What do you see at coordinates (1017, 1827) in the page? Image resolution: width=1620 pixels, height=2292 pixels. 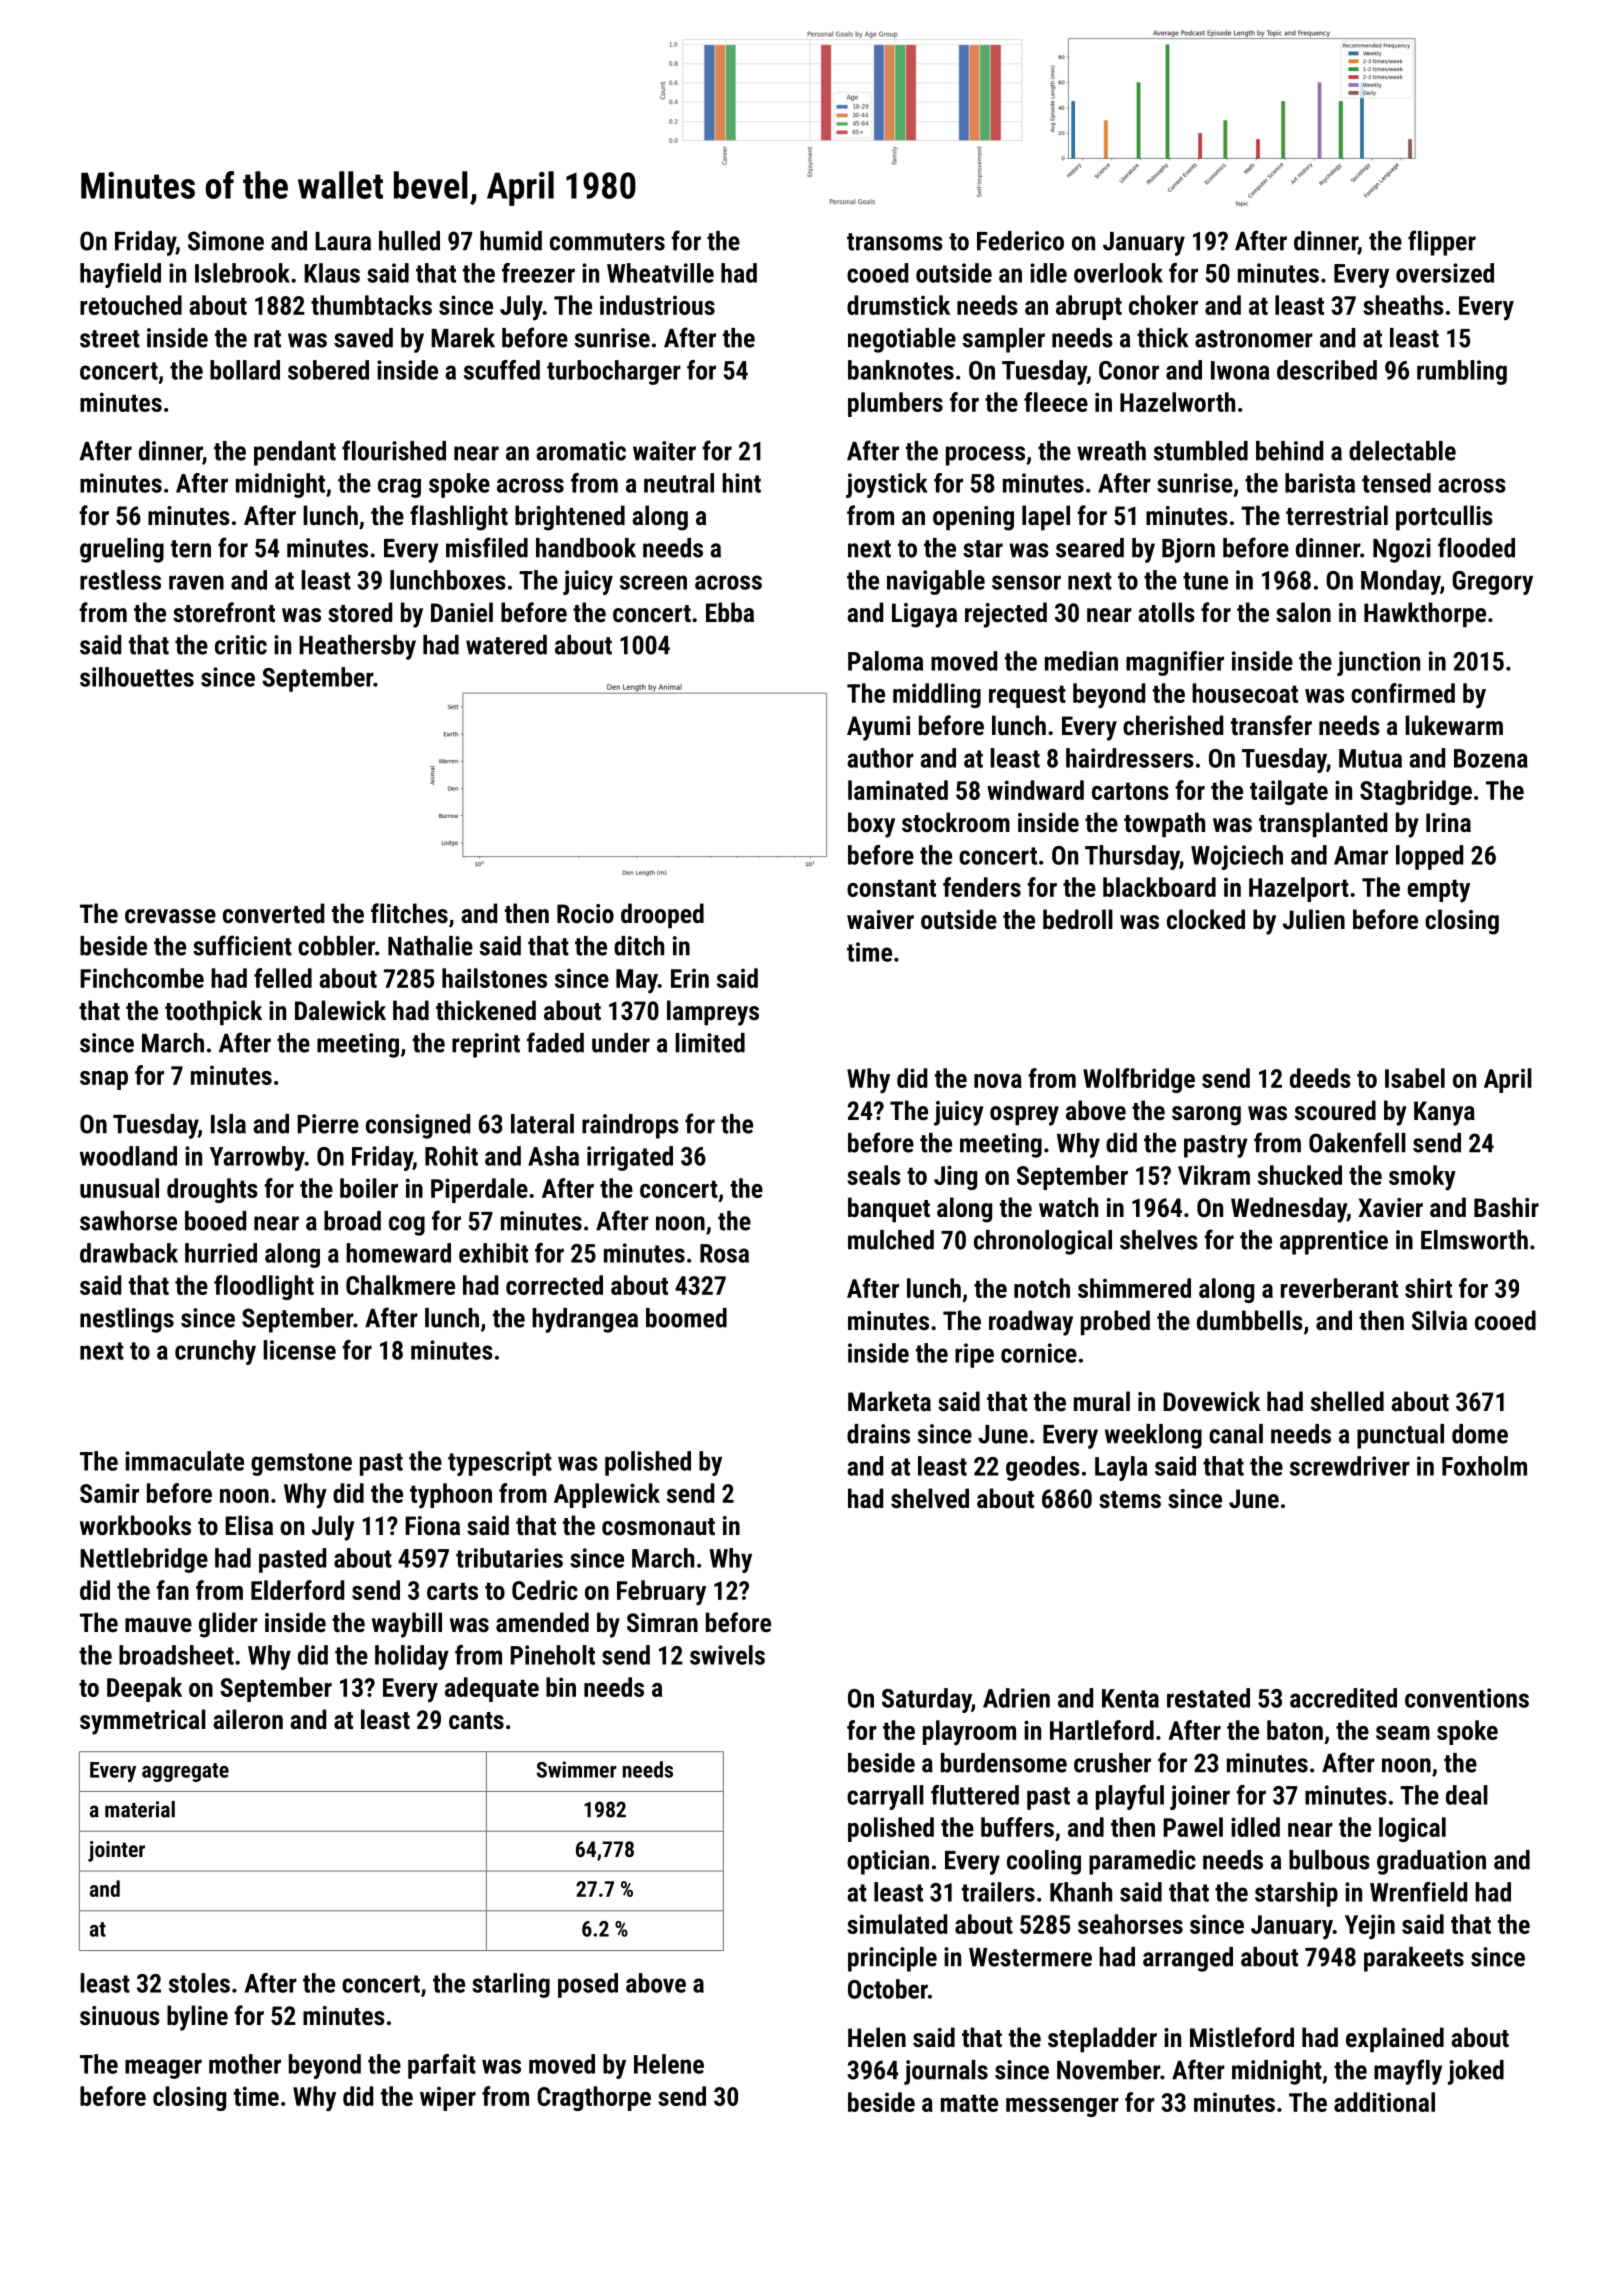 I see `buffers` at bounding box center [1017, 1827].
